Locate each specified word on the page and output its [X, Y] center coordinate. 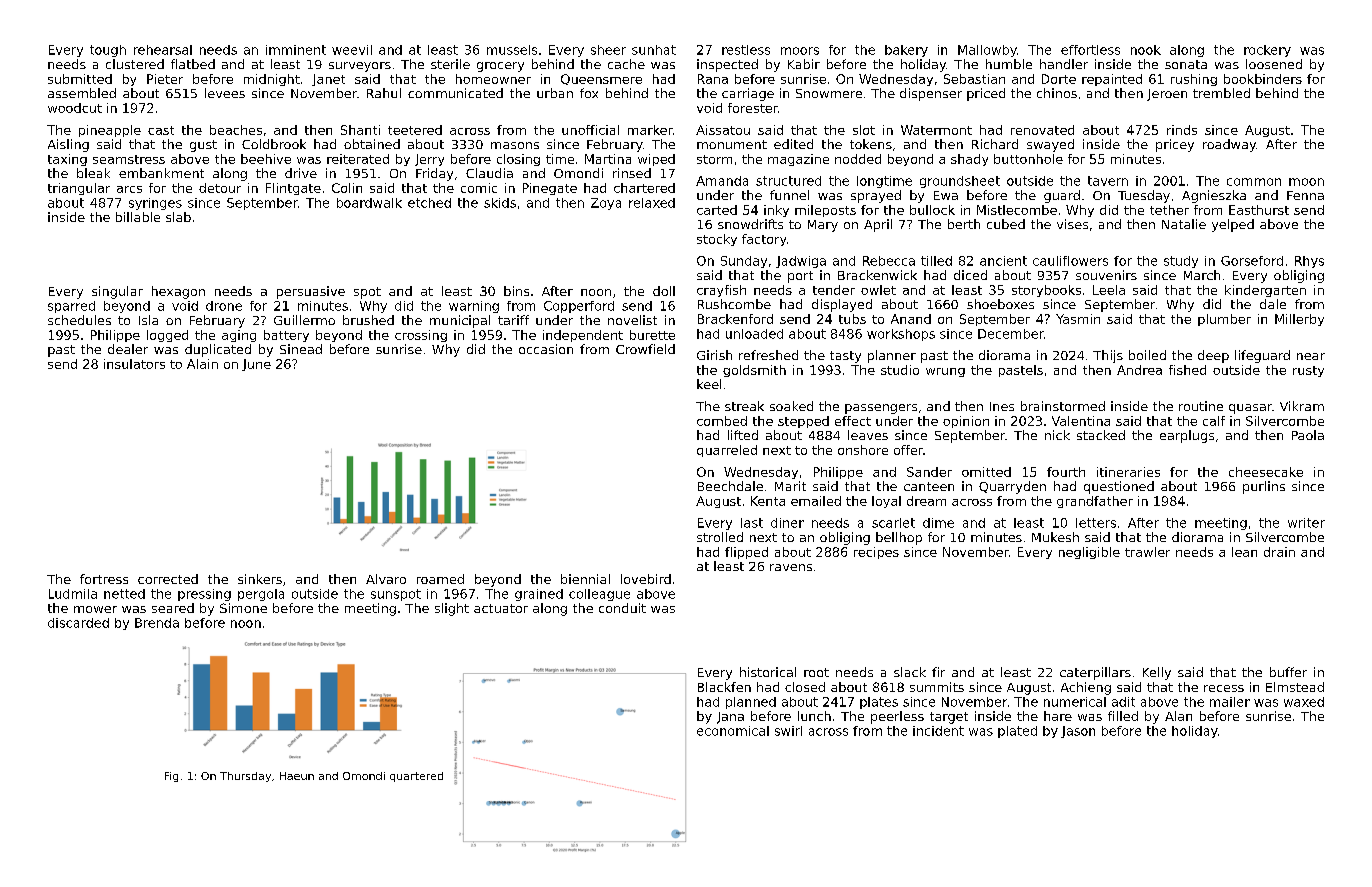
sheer [608, 50]
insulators [134, 364]
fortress [104, 579]
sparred [71, 307]
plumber [1224, 320]
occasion [546, 349]
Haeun [297, 776]
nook [1146, 50]
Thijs [1108, 356]
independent [583, 336]
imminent [296, 50]
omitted [986, 472]
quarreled [727, 451]
